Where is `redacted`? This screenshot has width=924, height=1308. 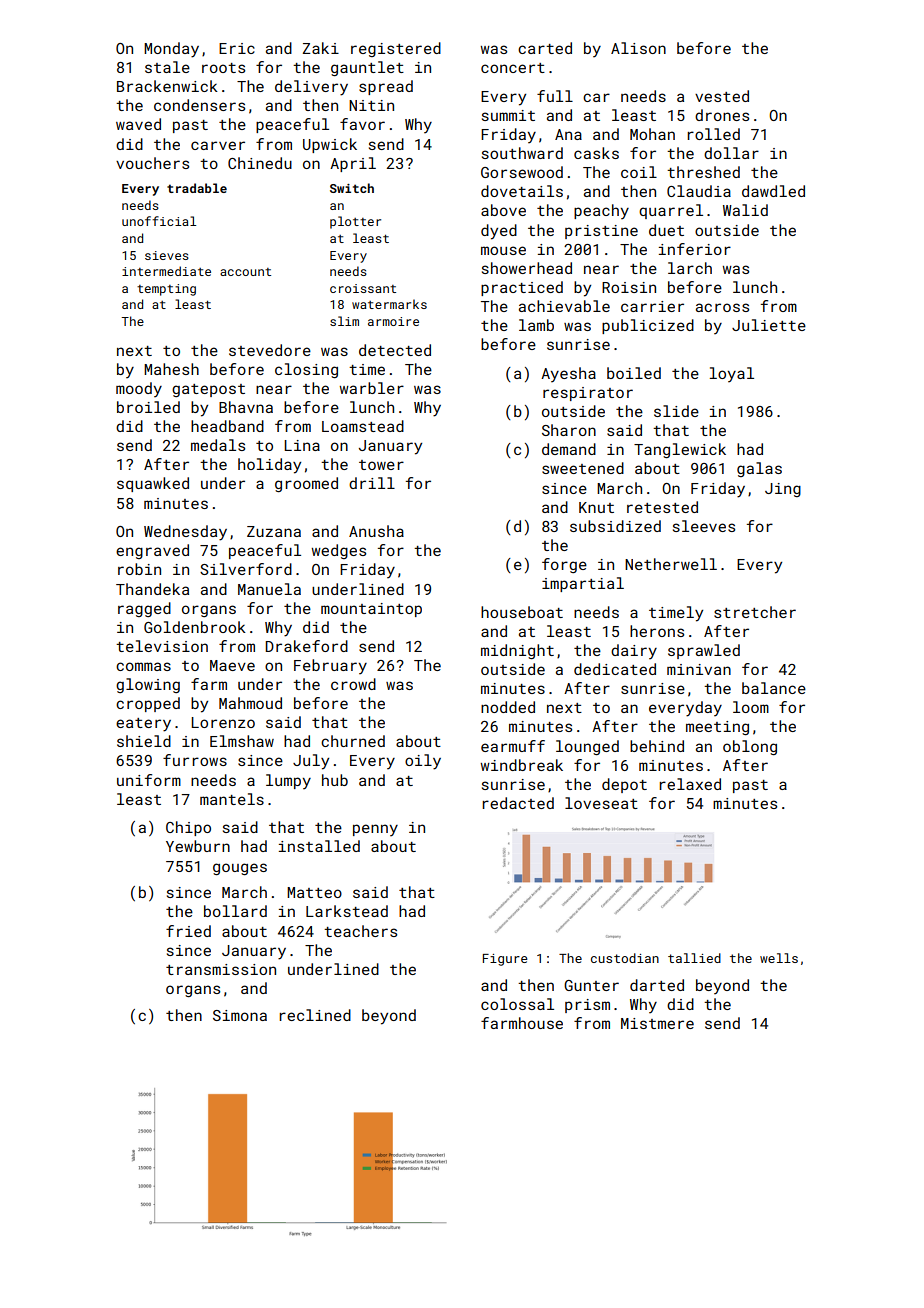
redacted is located at coordinates (518, 803).
